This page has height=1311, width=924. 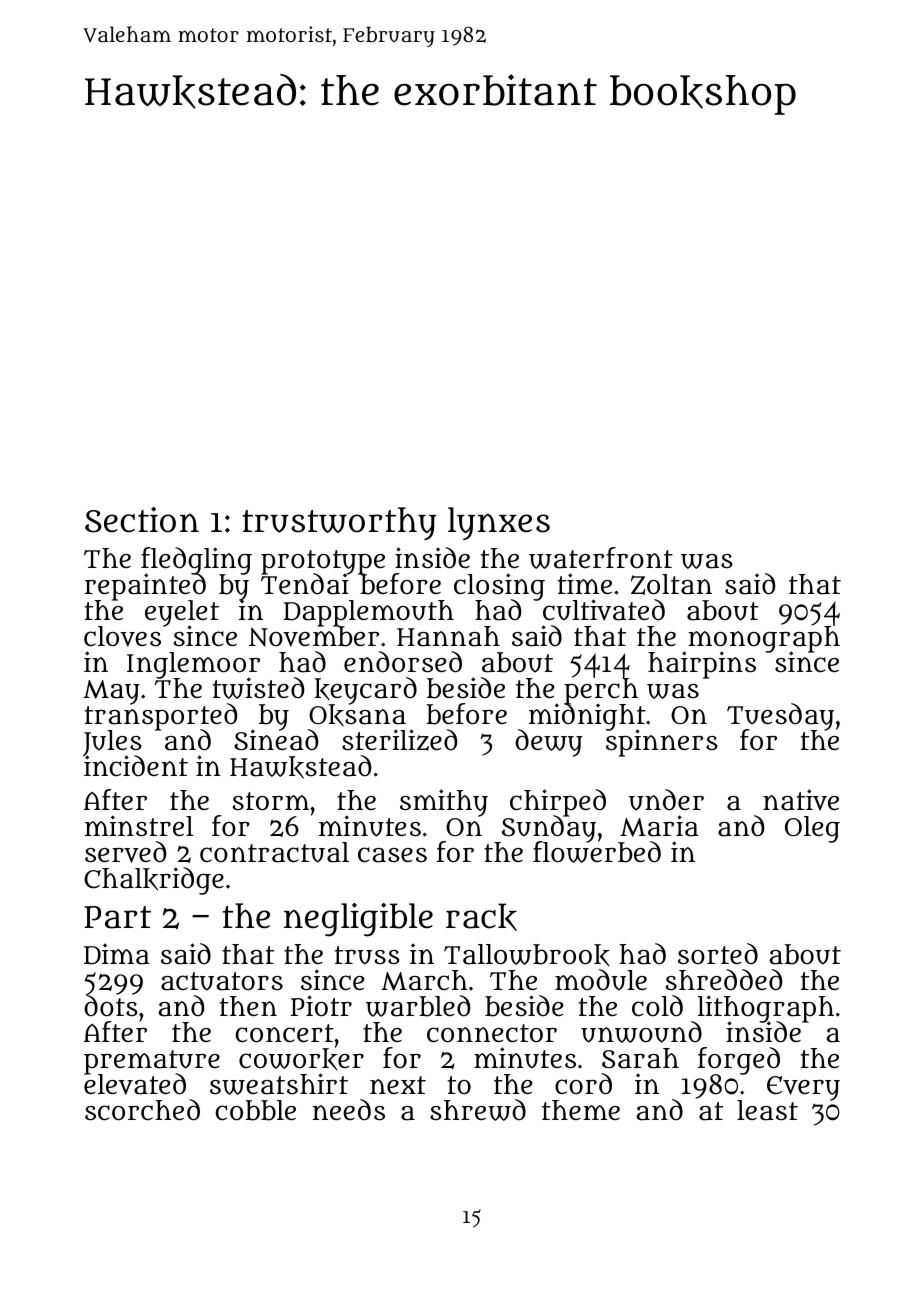 I want to click on lynxes, so click(x=499, y=523).
